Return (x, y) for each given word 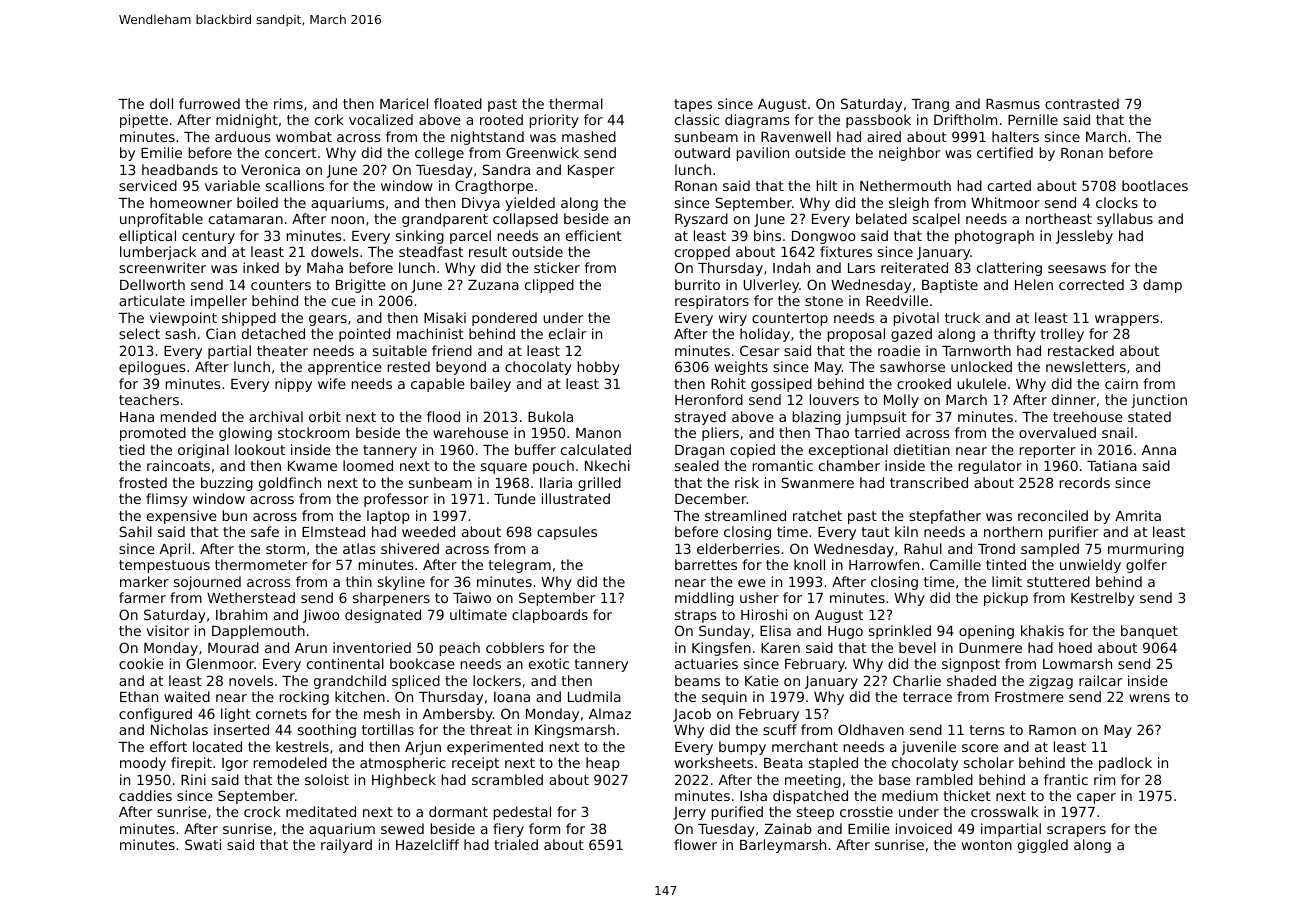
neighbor (909, 154)
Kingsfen (721, 649)
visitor (167, 630)
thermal (576, 103)
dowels (335, 251)
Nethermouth (905, 185)
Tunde (515, 498)
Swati (203, 844)
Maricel (404, 103)
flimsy (167, 500)
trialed (516, 844)
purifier (1073, 533)
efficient (594, 235)
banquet (1149, 632)
